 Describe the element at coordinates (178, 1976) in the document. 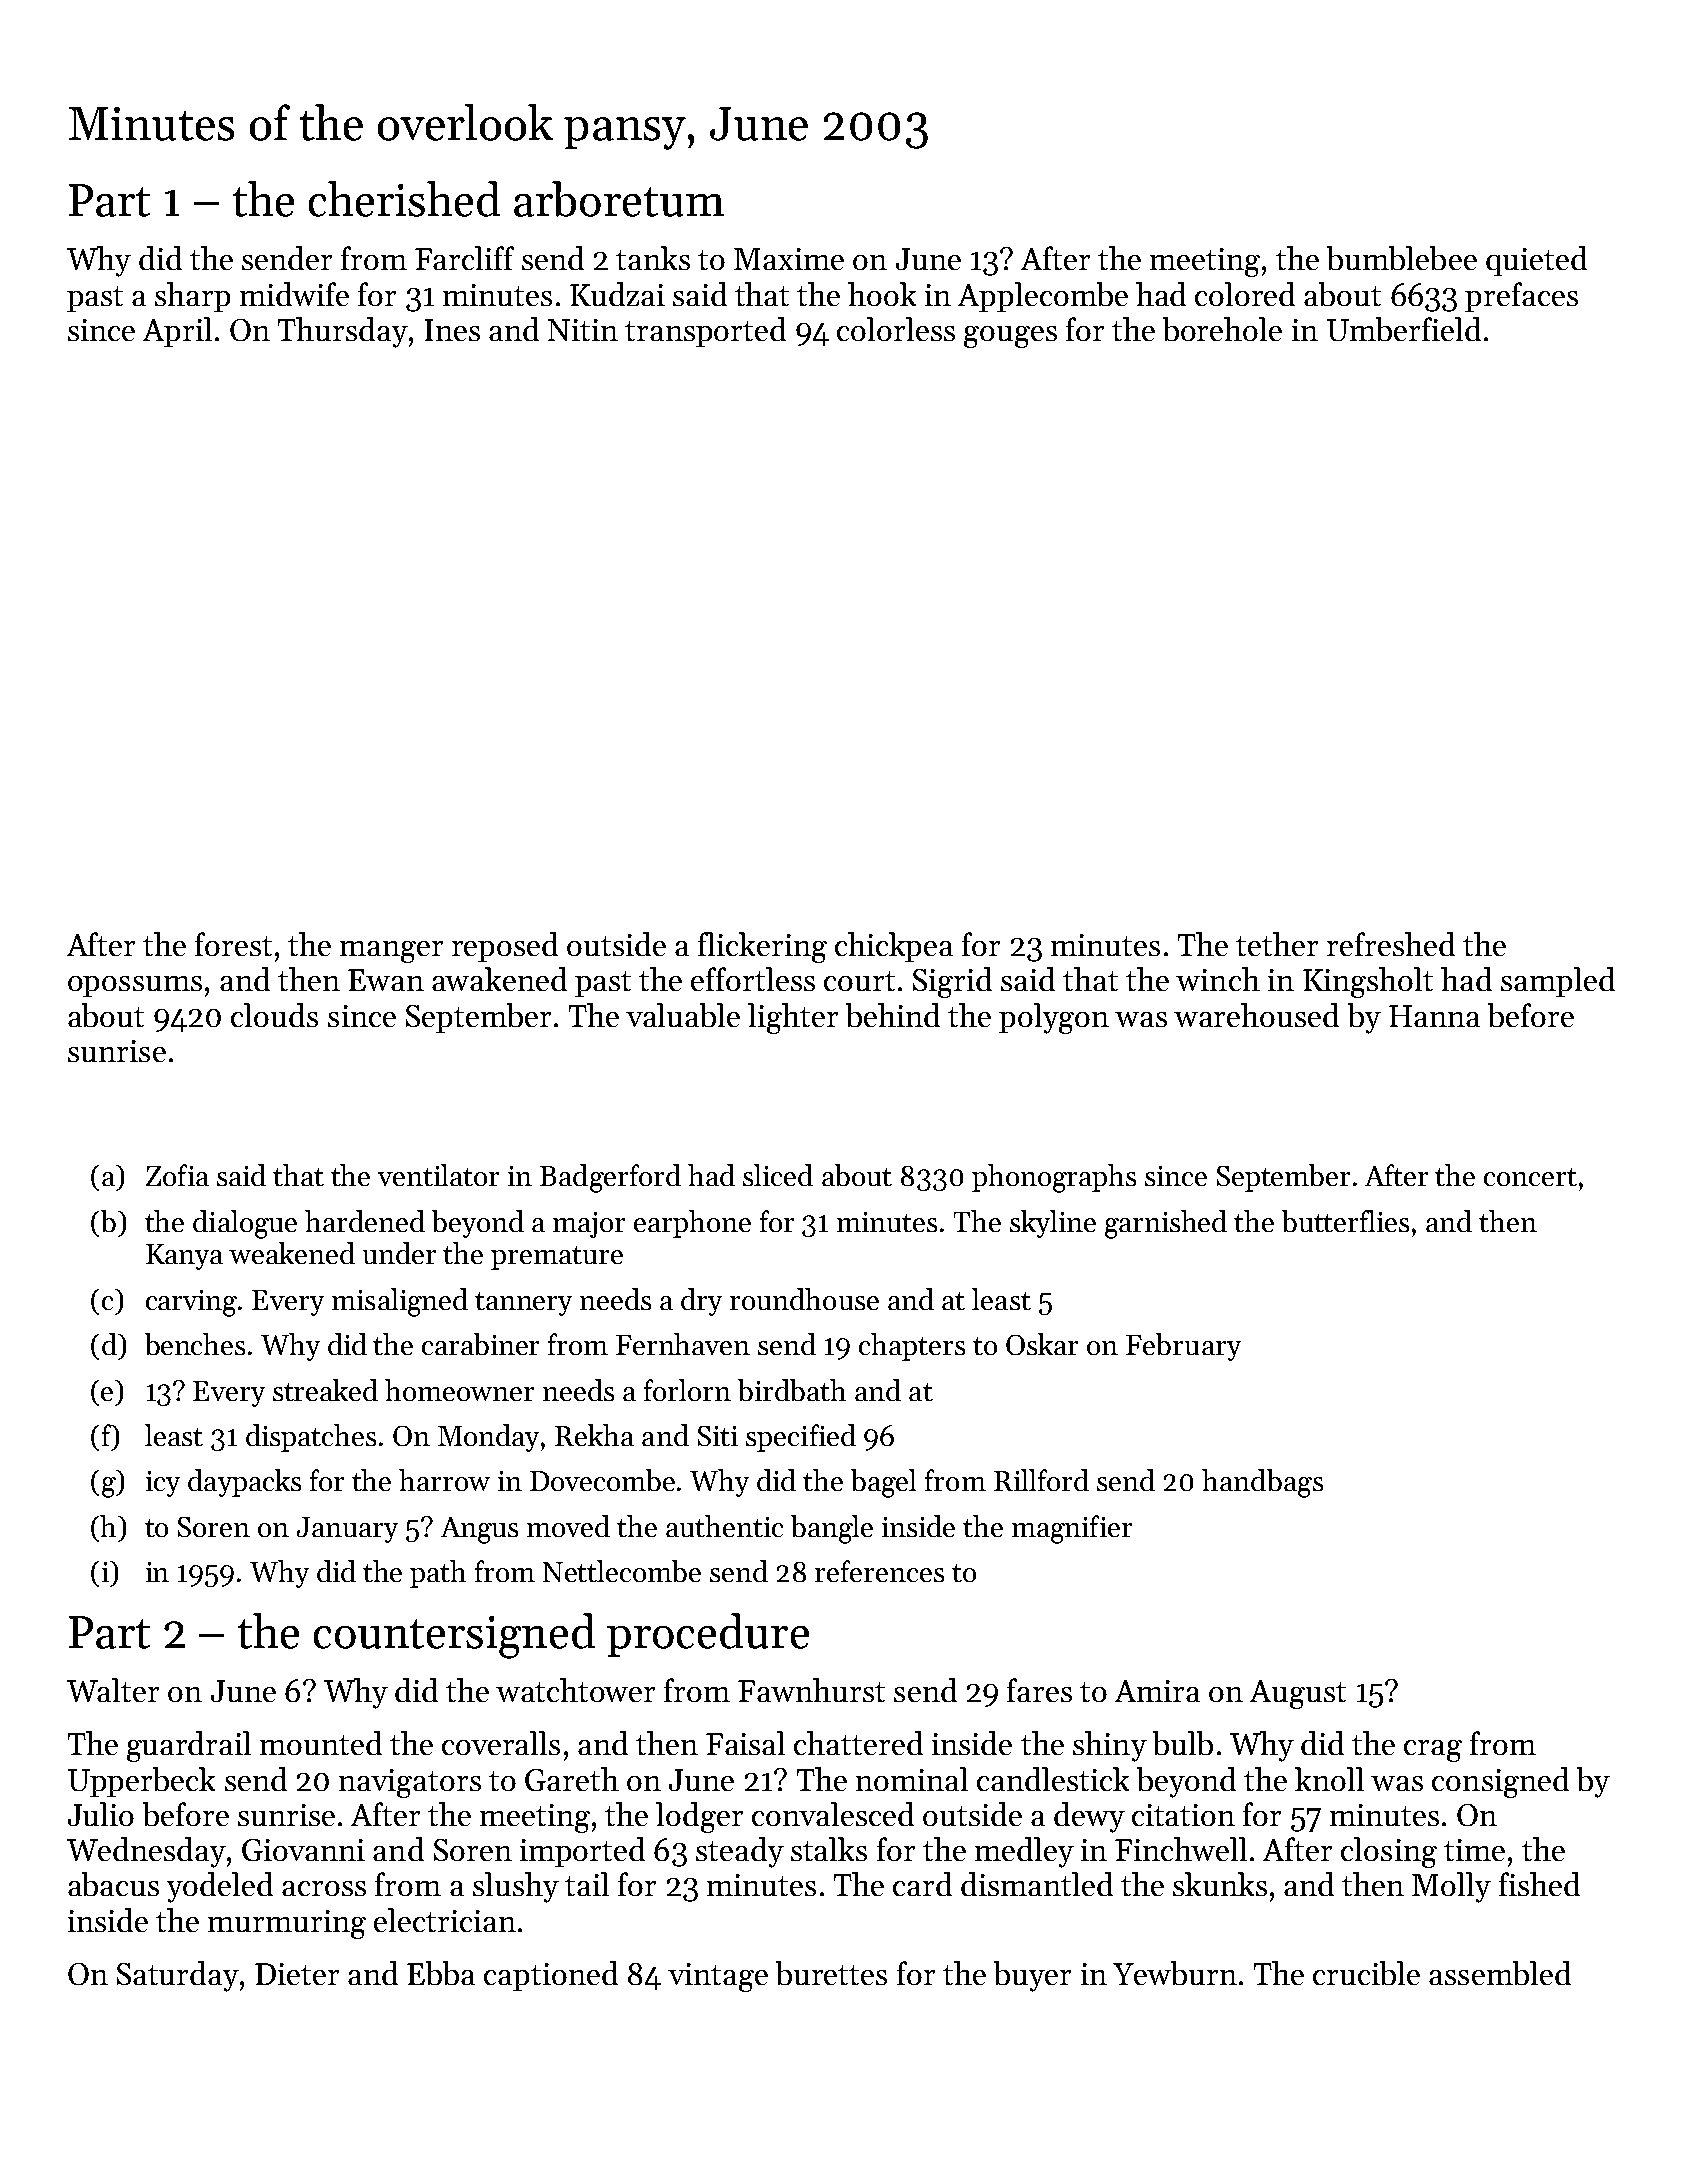

I see `Saturday` at that location.
